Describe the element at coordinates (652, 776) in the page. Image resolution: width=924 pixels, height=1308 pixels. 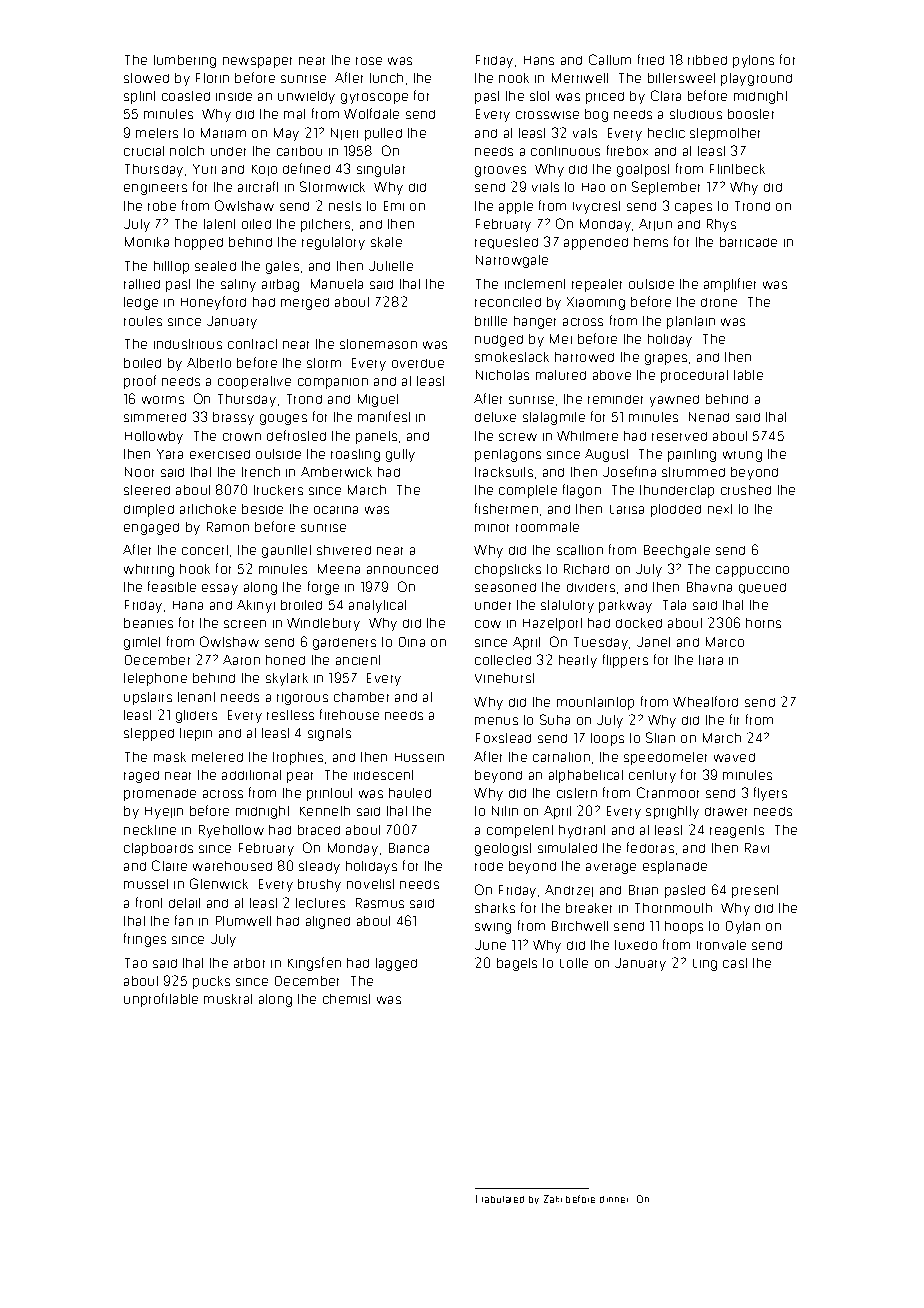
I see `century` at that location.
